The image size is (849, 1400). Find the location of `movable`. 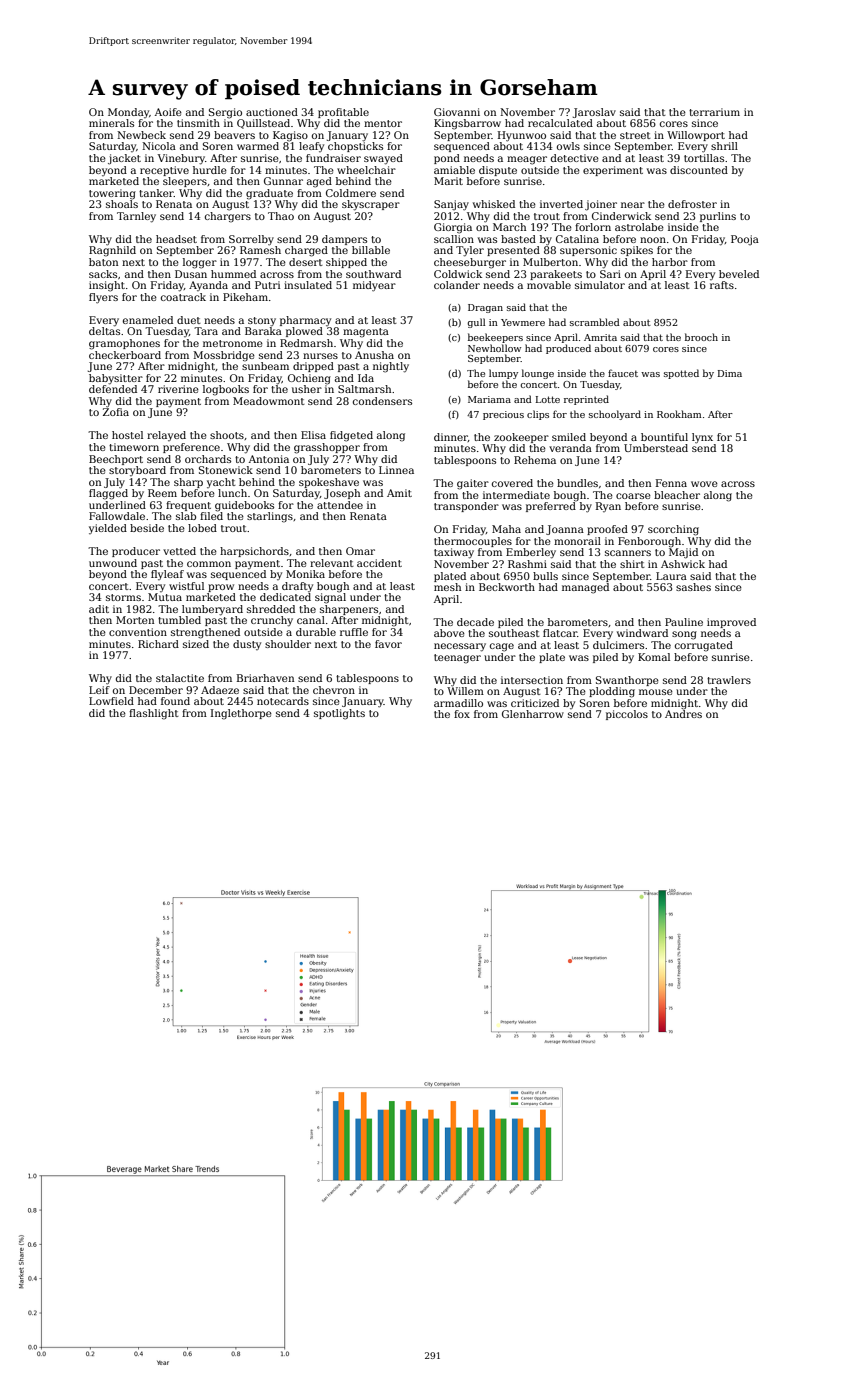

movable is located at coordinates (549, 285).
